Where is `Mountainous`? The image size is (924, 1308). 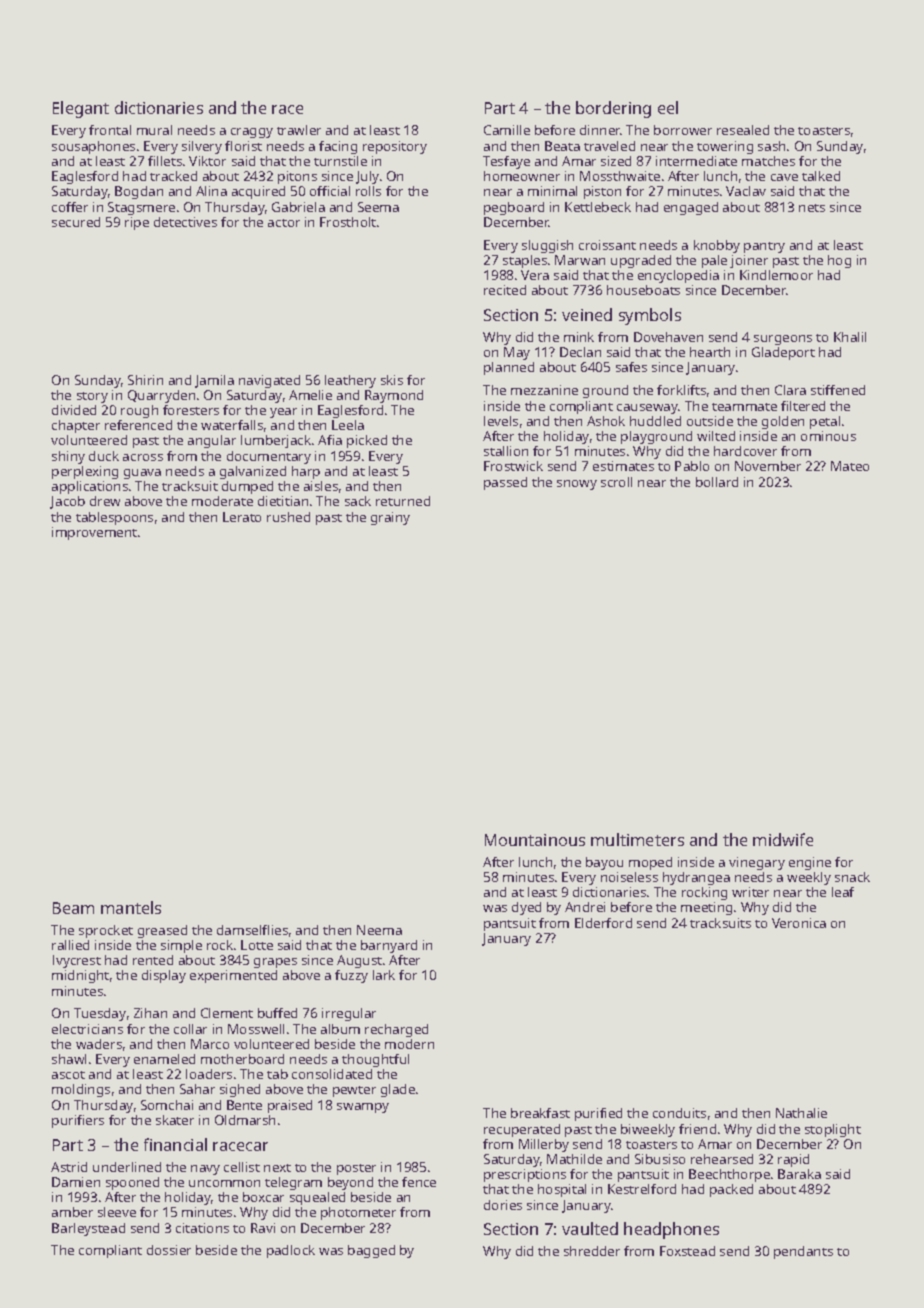
Mountainous is located at coordinates (535, 840).
